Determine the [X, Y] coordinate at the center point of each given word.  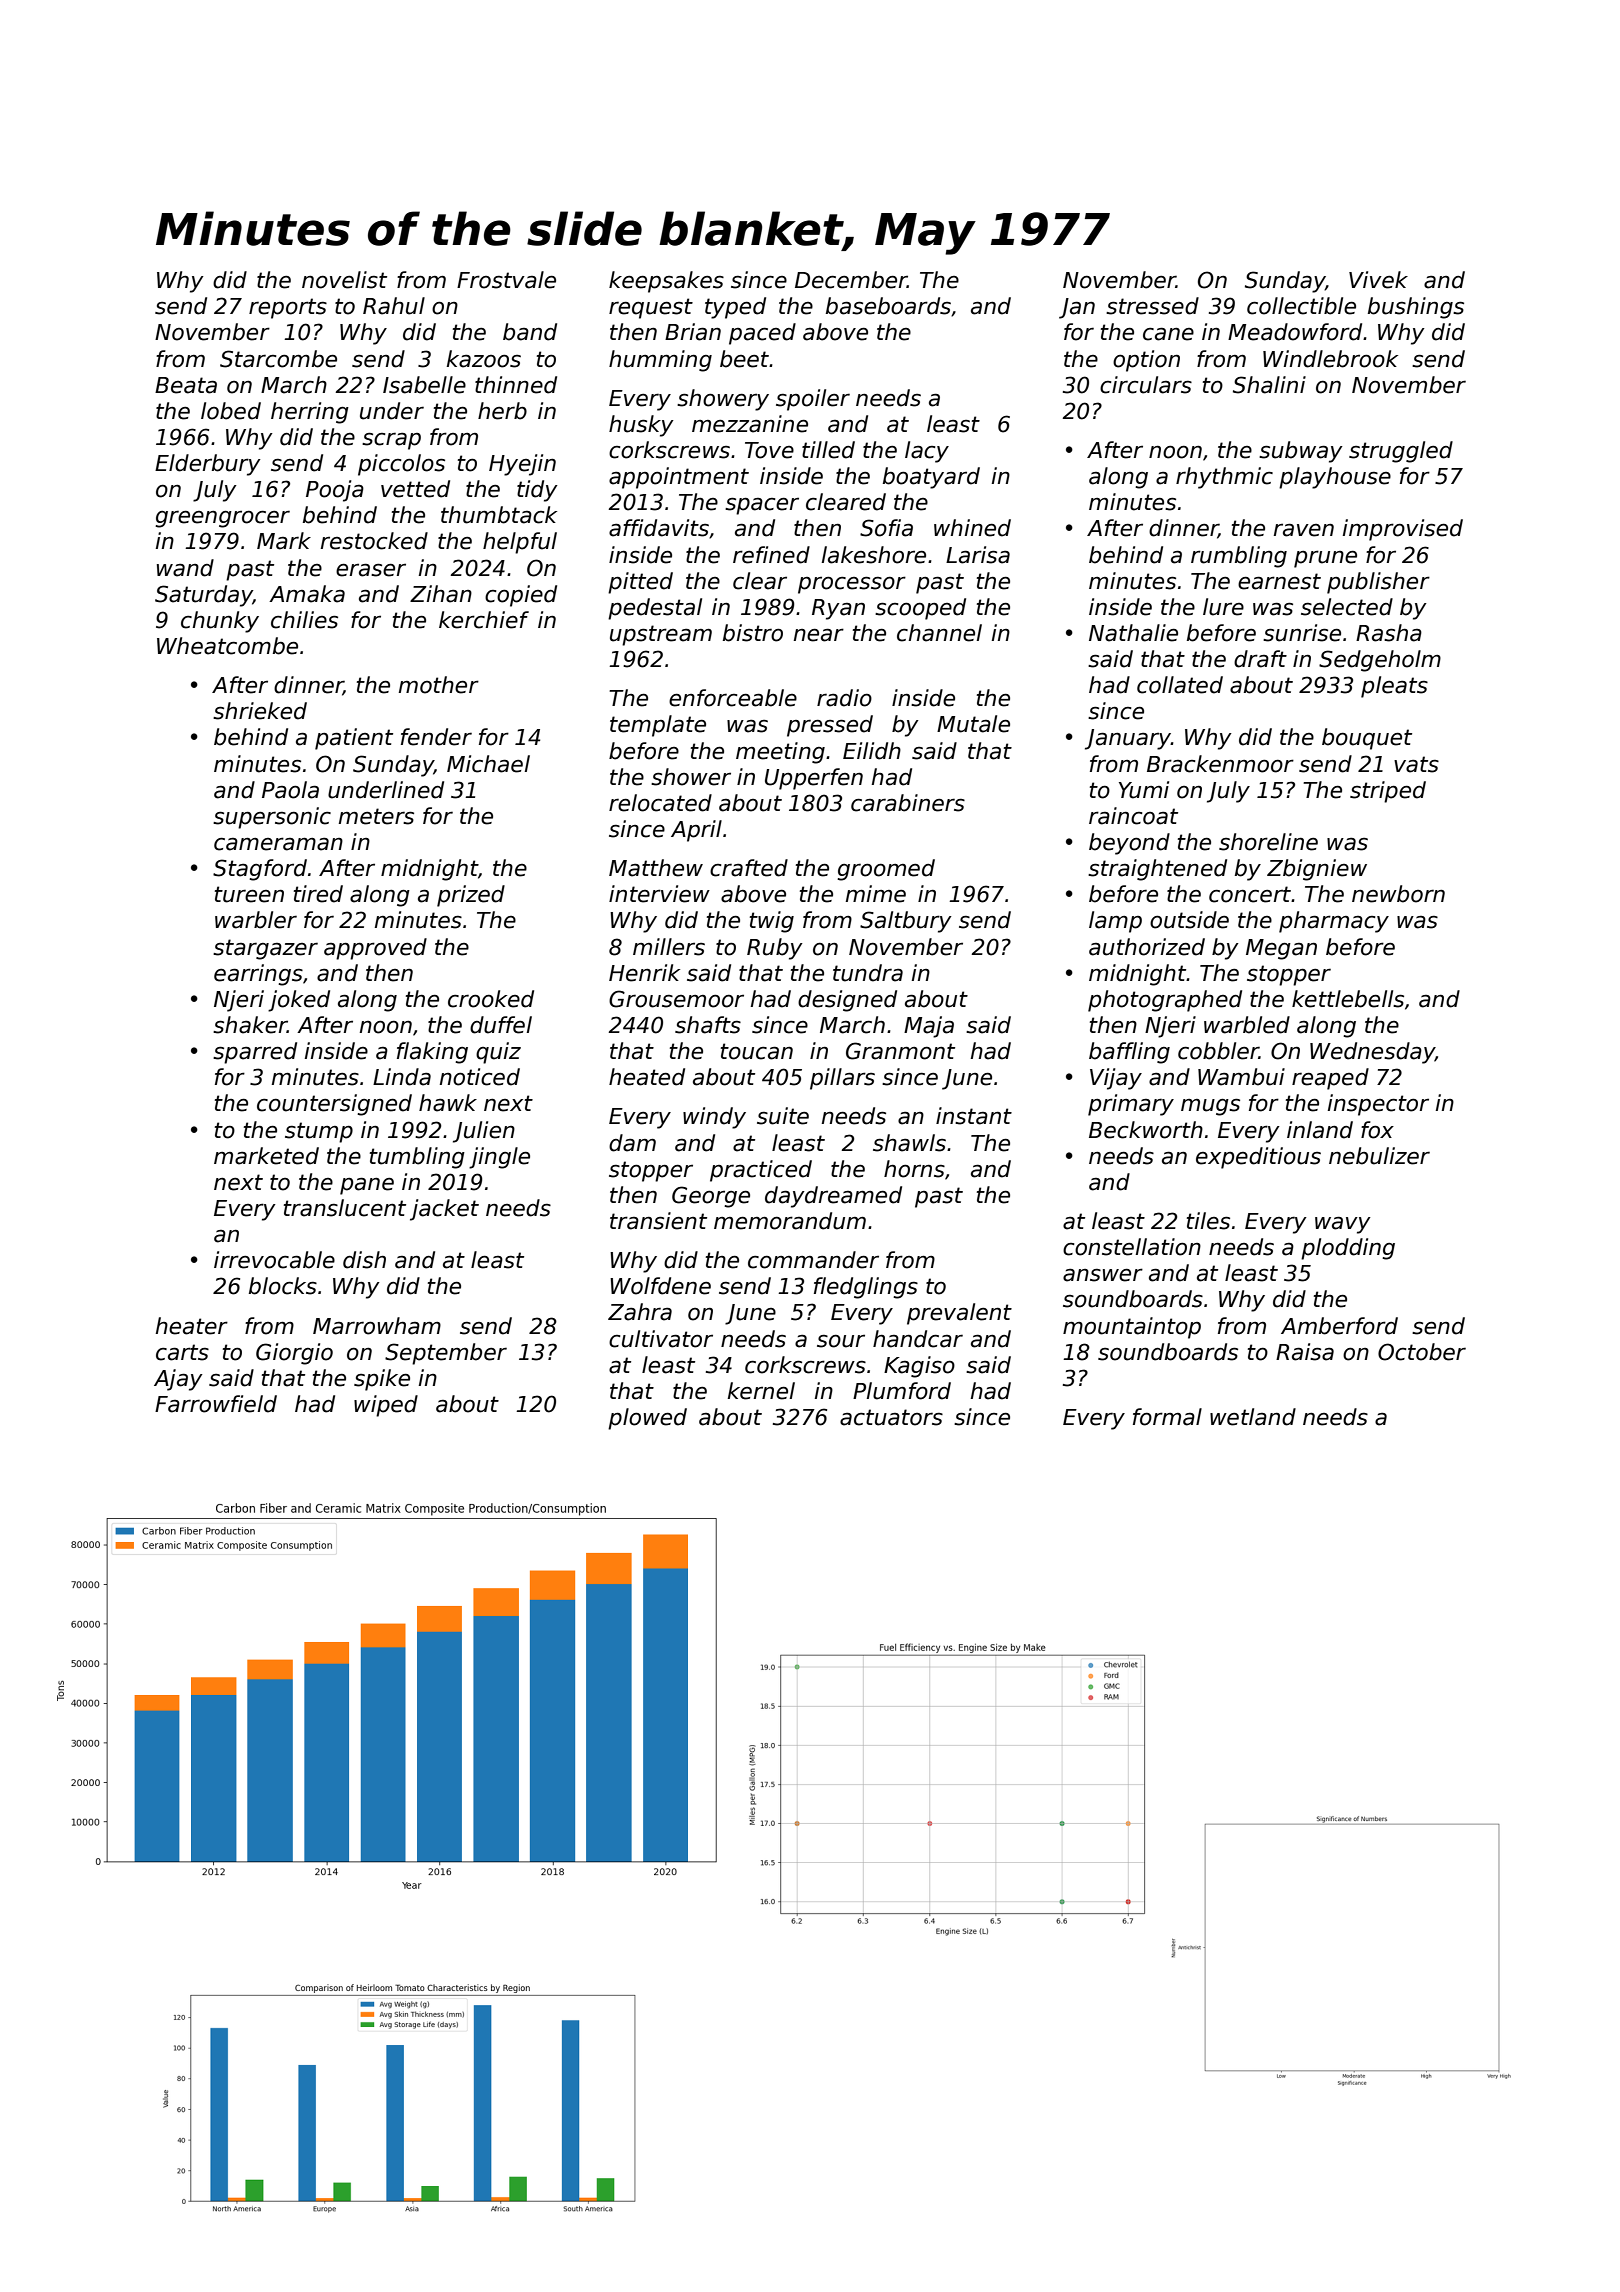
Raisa [1305, 1352]
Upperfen [814, 779]
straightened [1157, 870]
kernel [761, 1391]
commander [813, 1260]
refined [771, 555]
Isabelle [424, 385]
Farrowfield [216, 1404]
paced [762, 334]
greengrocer [222, 519]
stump [319, 1132]
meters [376, 816]
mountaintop [1132, 1328]
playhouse [1335, 478]
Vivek [1378, 280]
